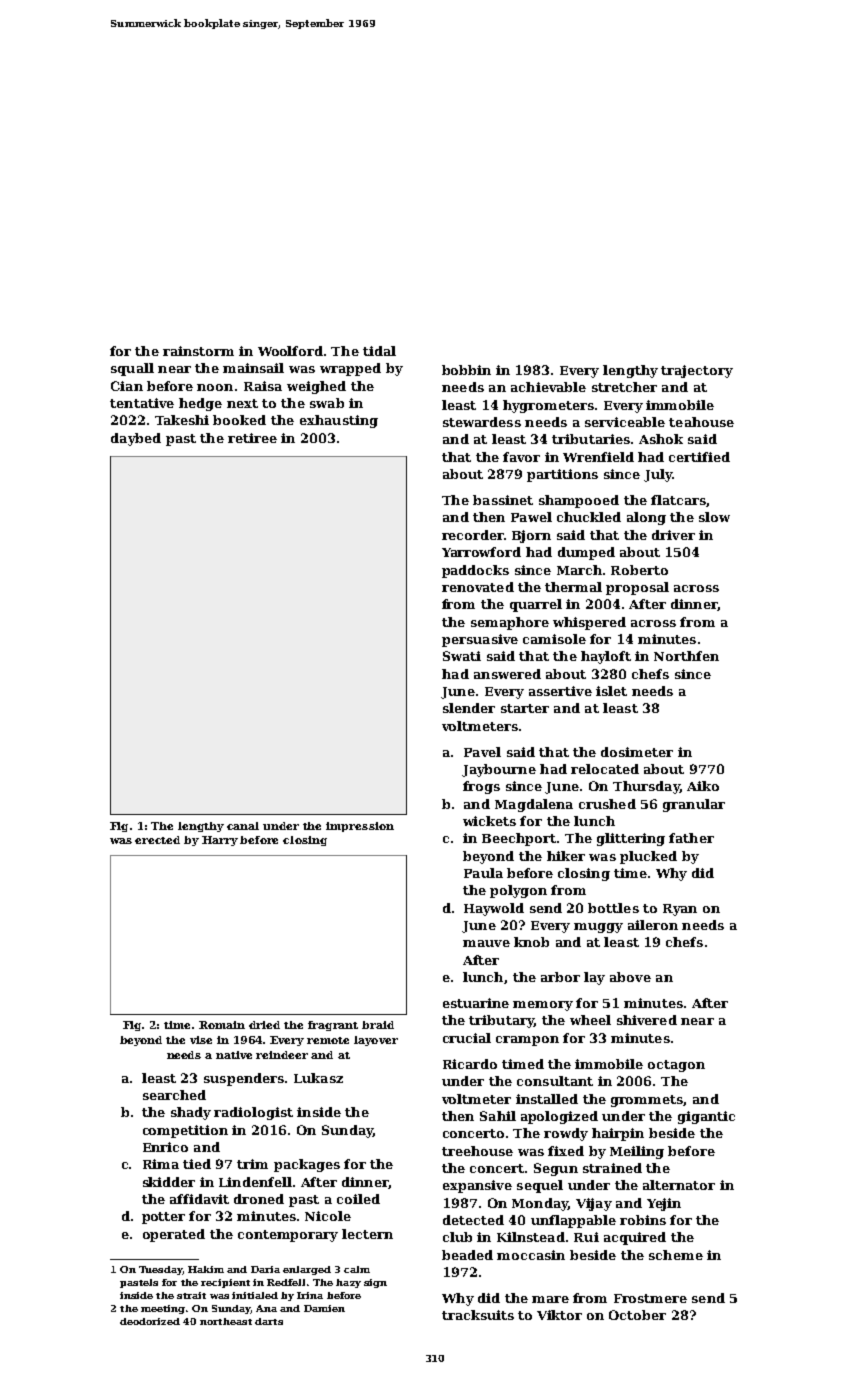 This document has width=849, height=1400. Describe the element at coordinates (157, 840) in the document. I see `erected` at that location.
